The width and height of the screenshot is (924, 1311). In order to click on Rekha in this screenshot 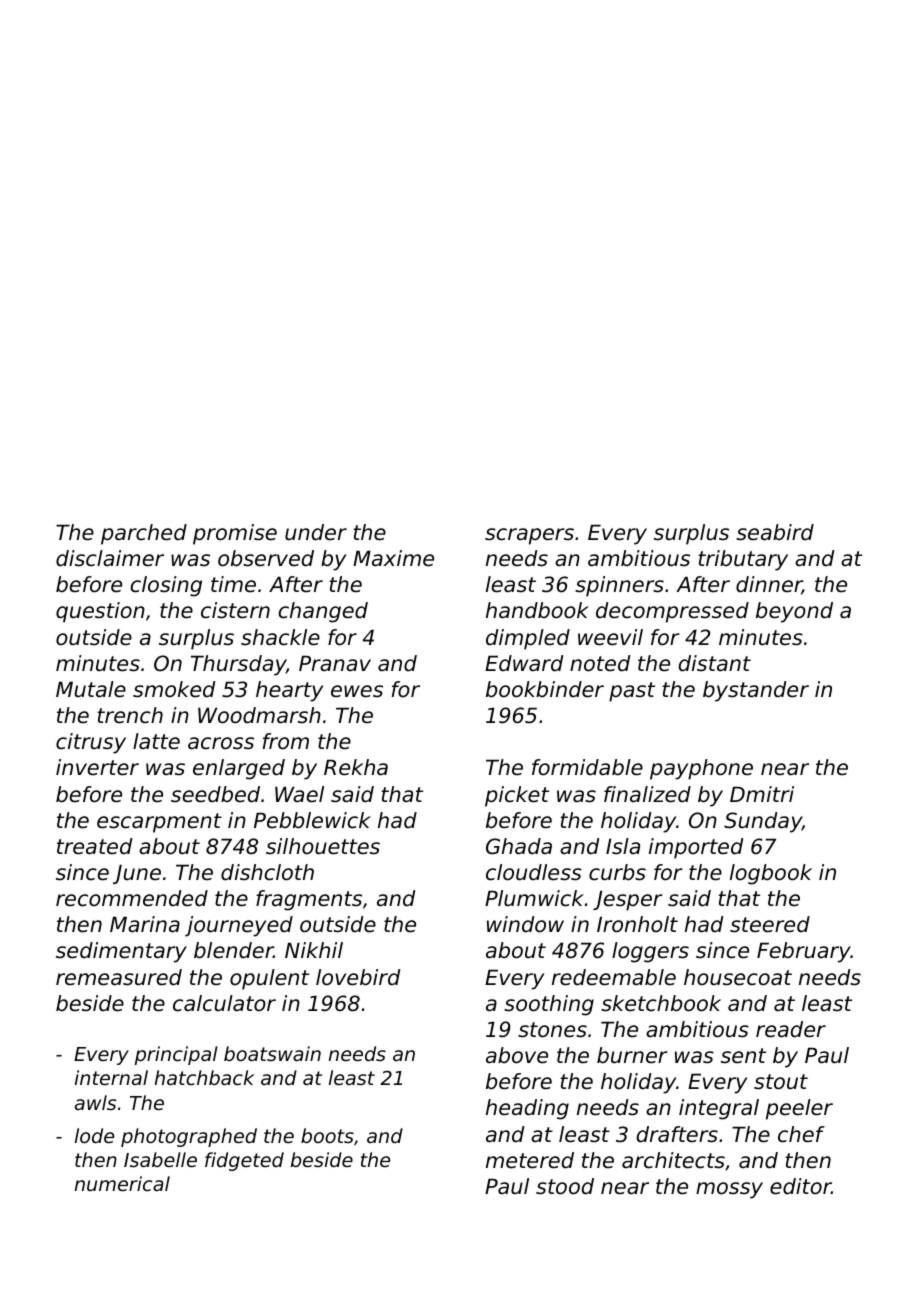, I will do `click(356, 767)`.
